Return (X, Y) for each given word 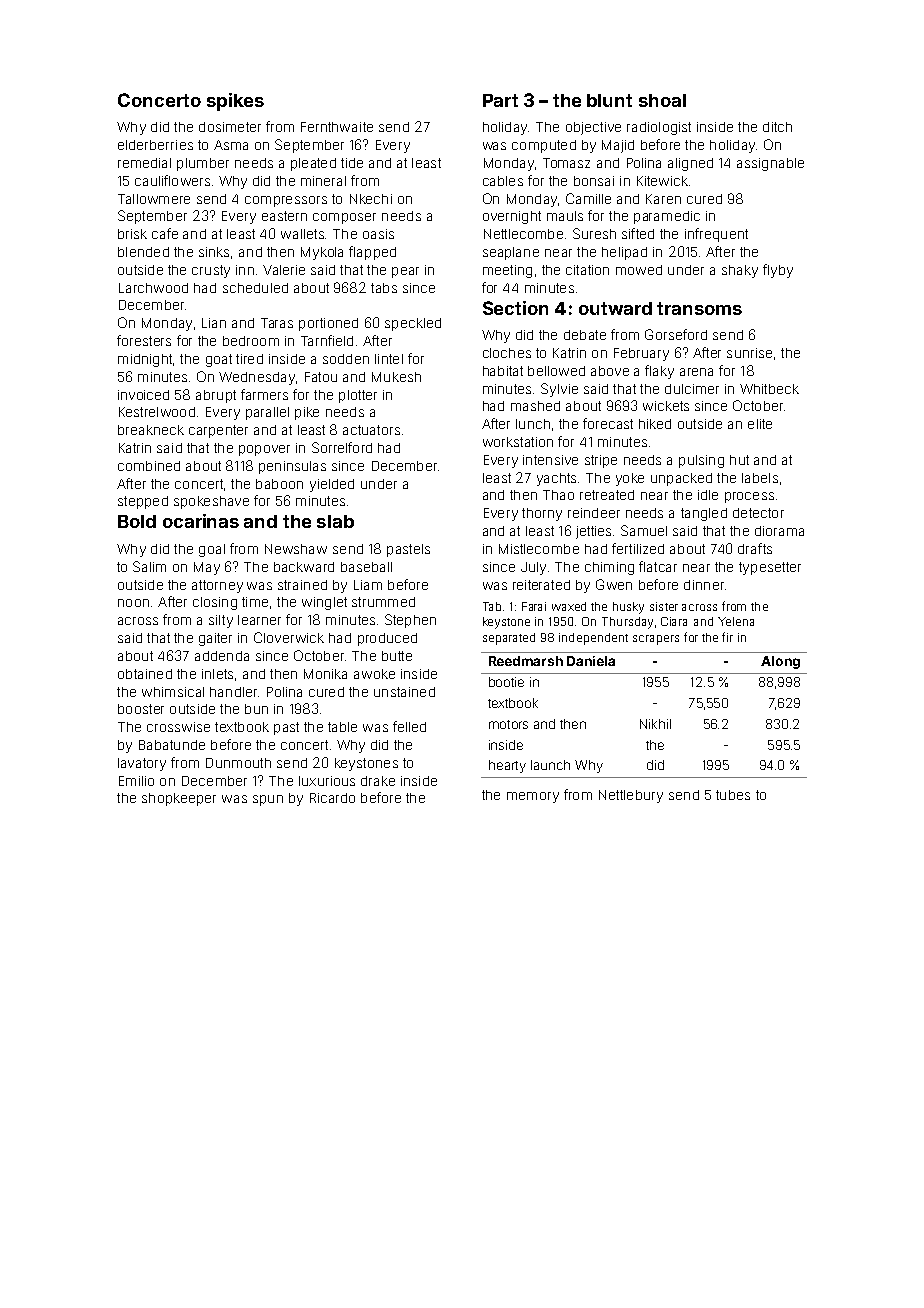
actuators (371, 430)
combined (149, 466)
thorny (542, 514)
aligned (690, 164)
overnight (512, 217)
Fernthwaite (337, 127)
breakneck (151, 430)
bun (256, 709)
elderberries (155, 145)
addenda (222, 656)
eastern (284, 216)
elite (760, 424)
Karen (663, 199)
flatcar (658, 566)
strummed (383, 602)
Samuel (644, 530)
